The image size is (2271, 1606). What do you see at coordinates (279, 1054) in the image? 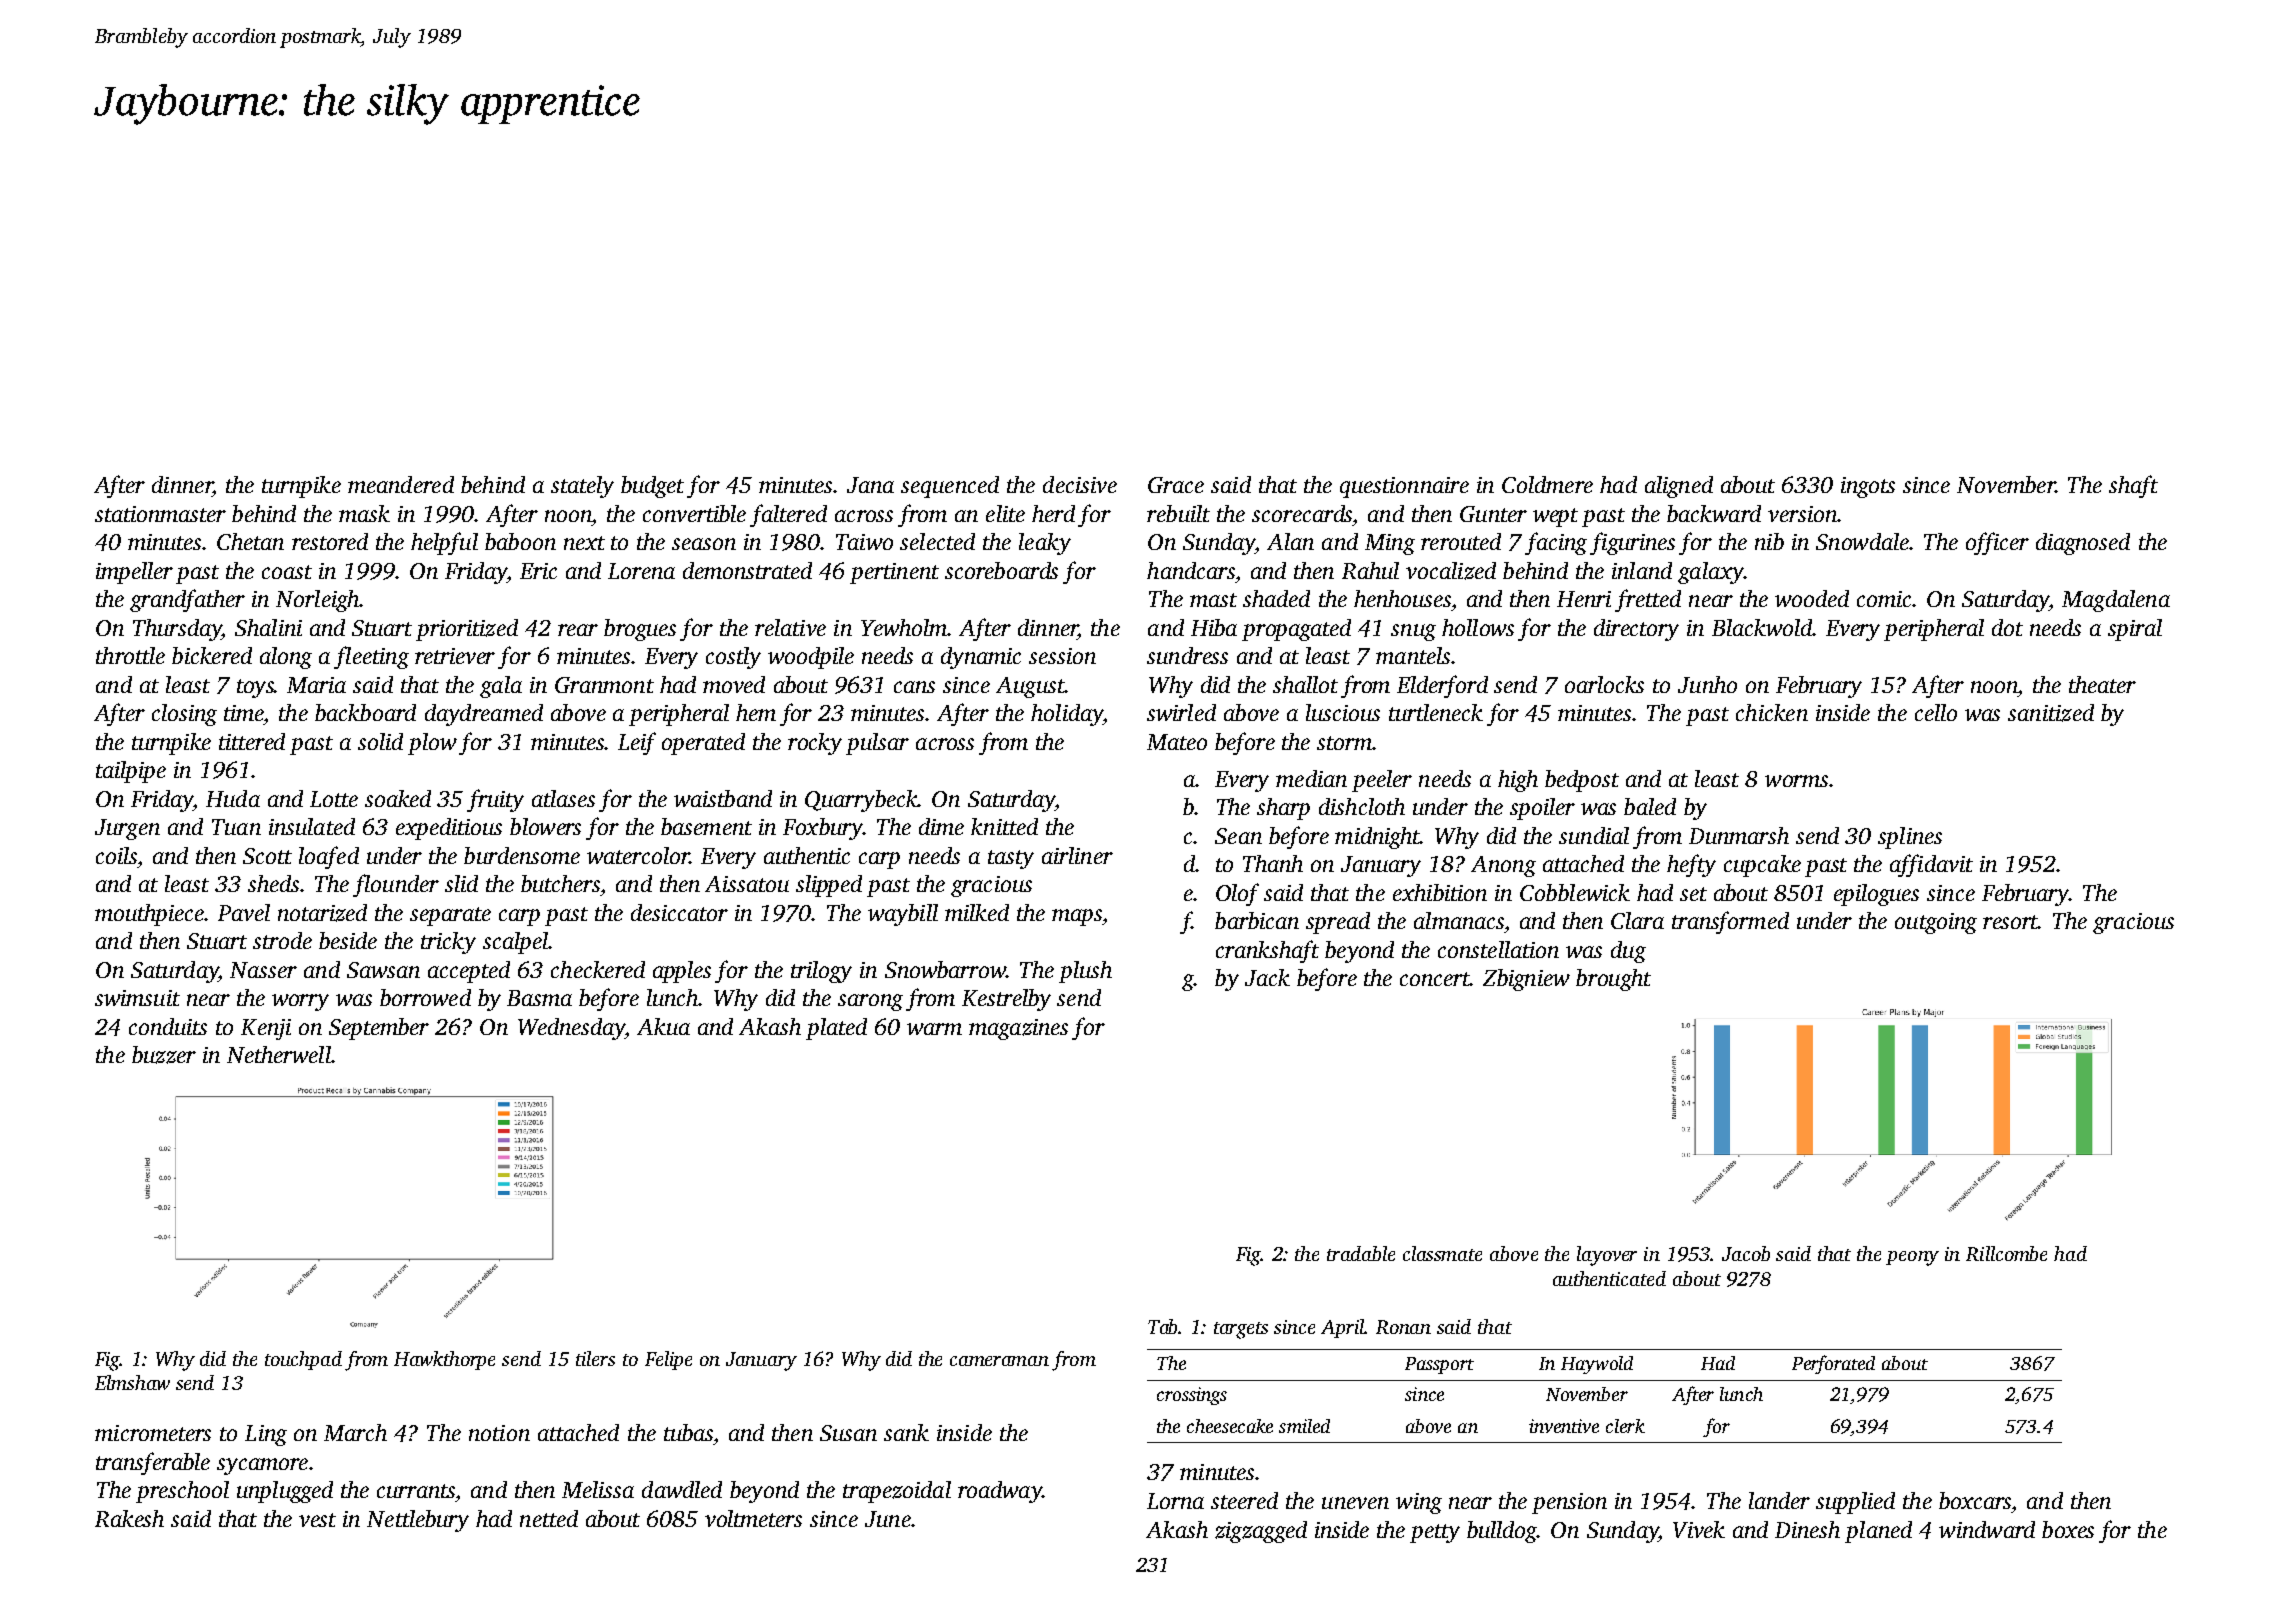
I see `Netherwell` at bounding box center [279, 1054].
